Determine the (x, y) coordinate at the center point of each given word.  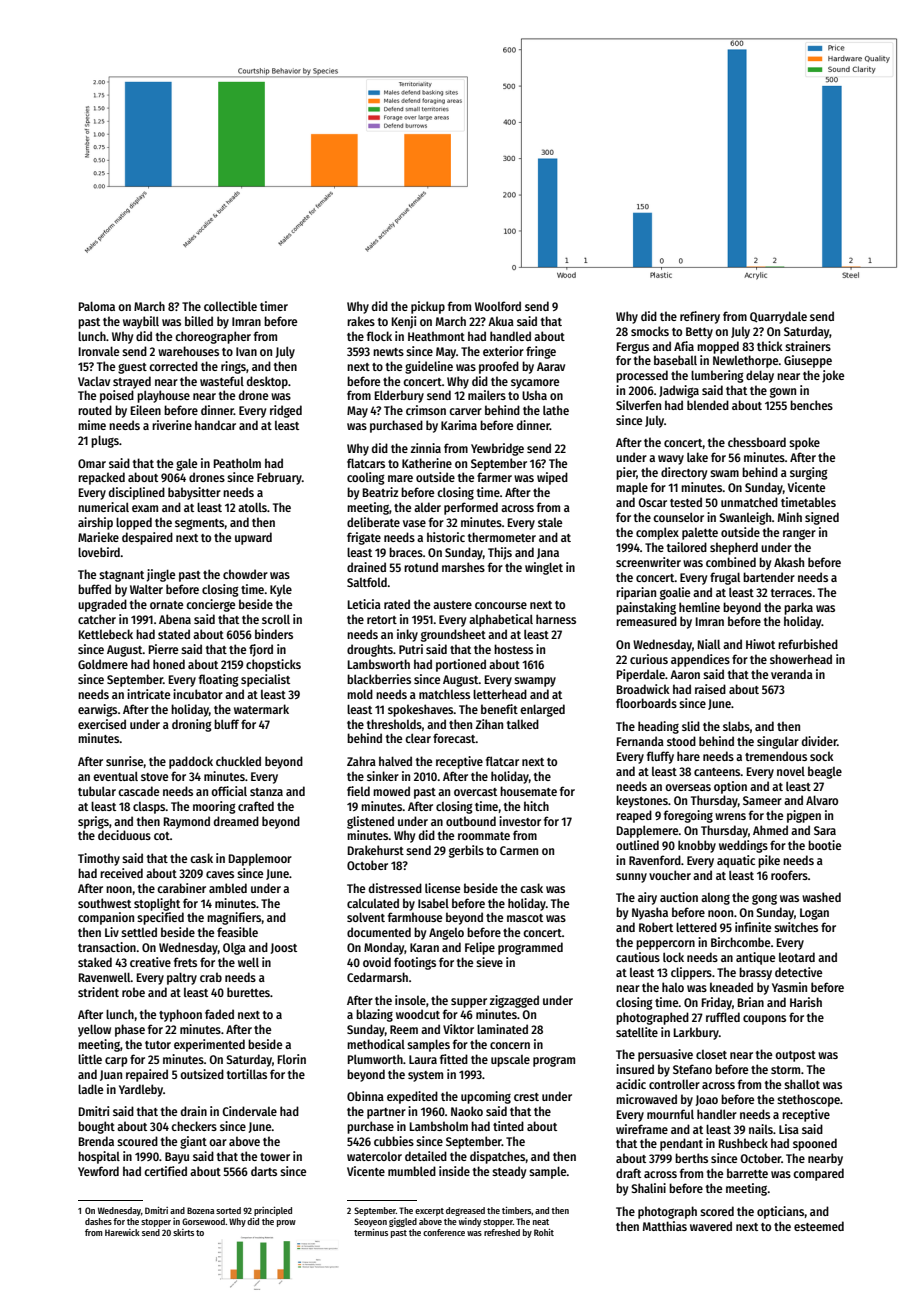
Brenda (96, 1141)
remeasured (646, 621)
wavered (711, 1226)
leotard (797, 957)
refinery (700, 317)
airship (95, 523)
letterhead (500, 694)
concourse (501, 605)
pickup (428, 307)
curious (649, 659)
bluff (226, 724)
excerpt (429, 1212)
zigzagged (514, 1001)
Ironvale (99, 351)
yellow (94, 1030)
